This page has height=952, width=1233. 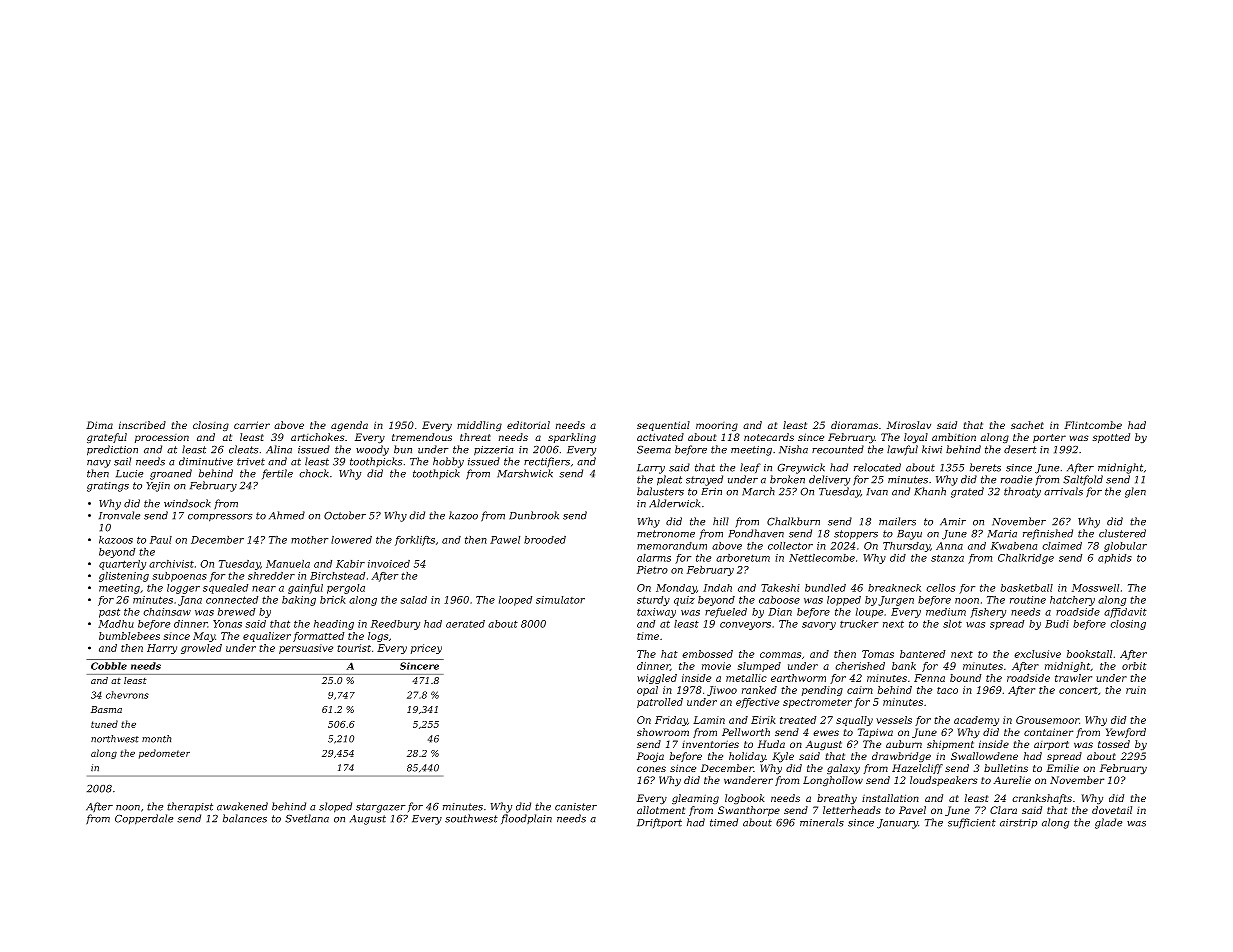 What do you see at coordinates (985, 467) in the page?
I see `berets` at bounding box center [985, 467].
